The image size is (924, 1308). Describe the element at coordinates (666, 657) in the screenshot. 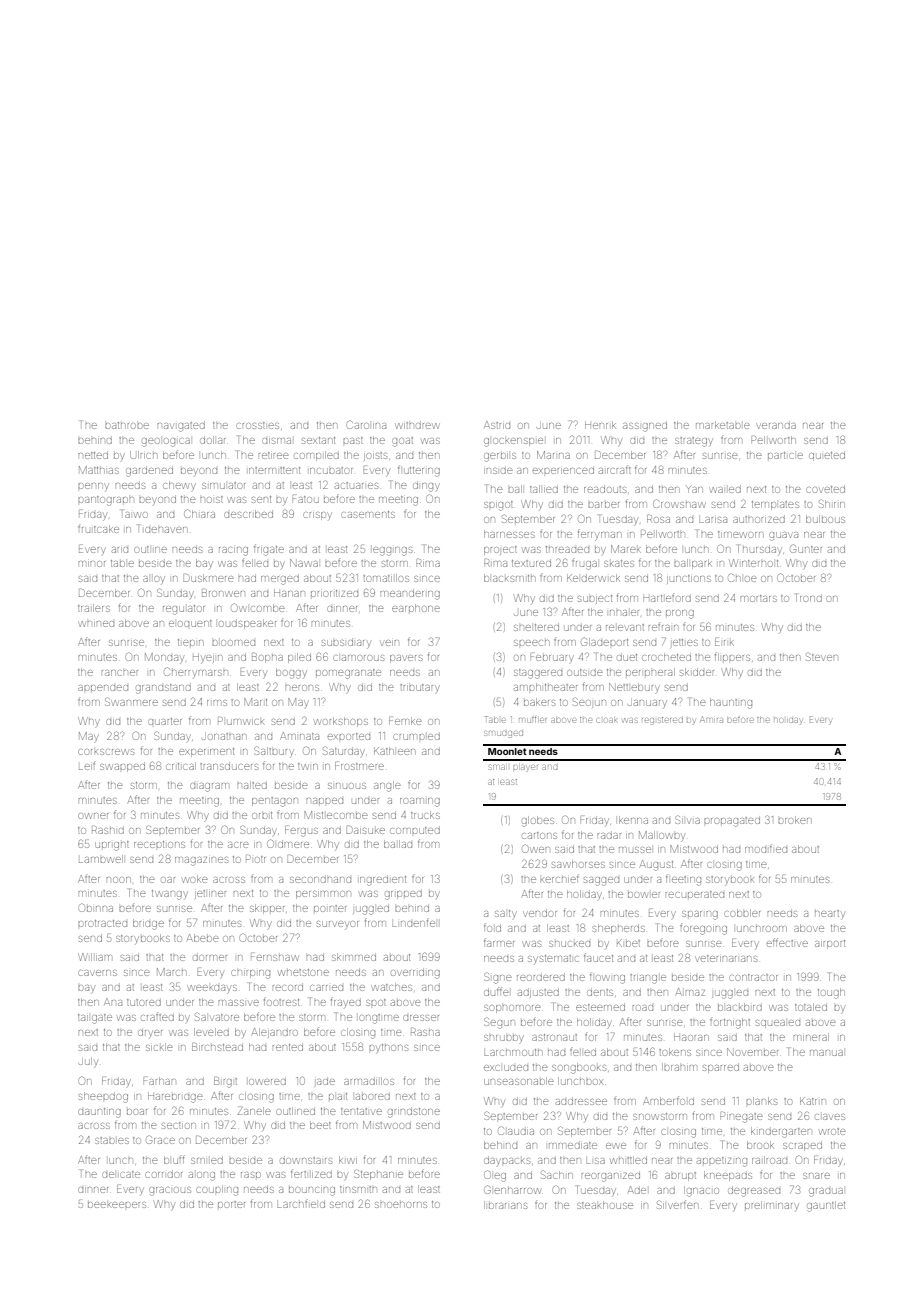

I see `crocheted` at that location.
